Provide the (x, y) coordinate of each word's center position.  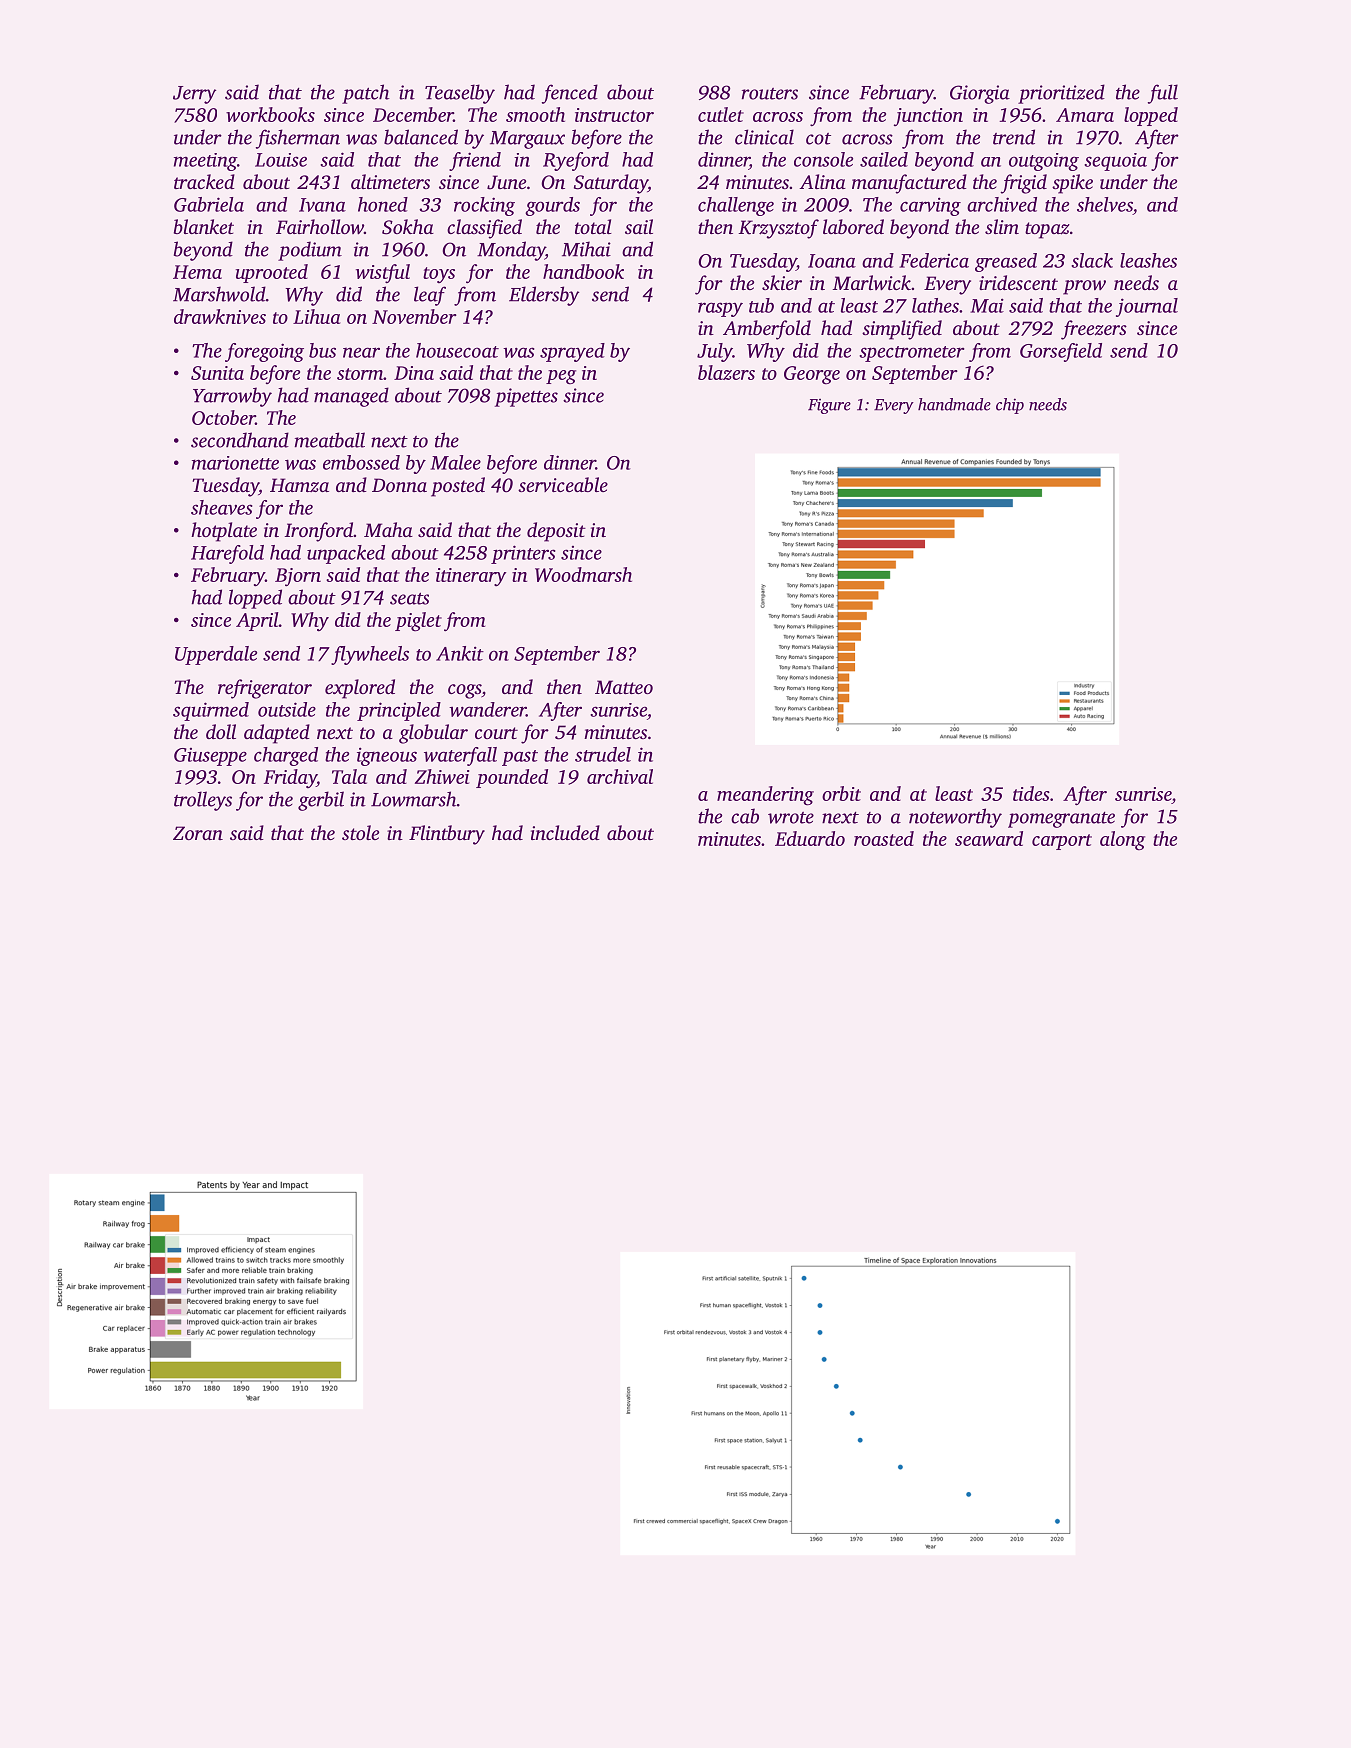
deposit (556, 532)
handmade (954, 404)
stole (360, 832)
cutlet (721, 114)
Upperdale (216, 655)
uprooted (272, 273)
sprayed (572, 352)
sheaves (221, 507)
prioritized (1061, 94)
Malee (455, 462)
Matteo (624, 687)
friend (475, 161)
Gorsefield (1061, 352)
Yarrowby (232, 397)
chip (1010, 406)
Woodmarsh (583, 574)
